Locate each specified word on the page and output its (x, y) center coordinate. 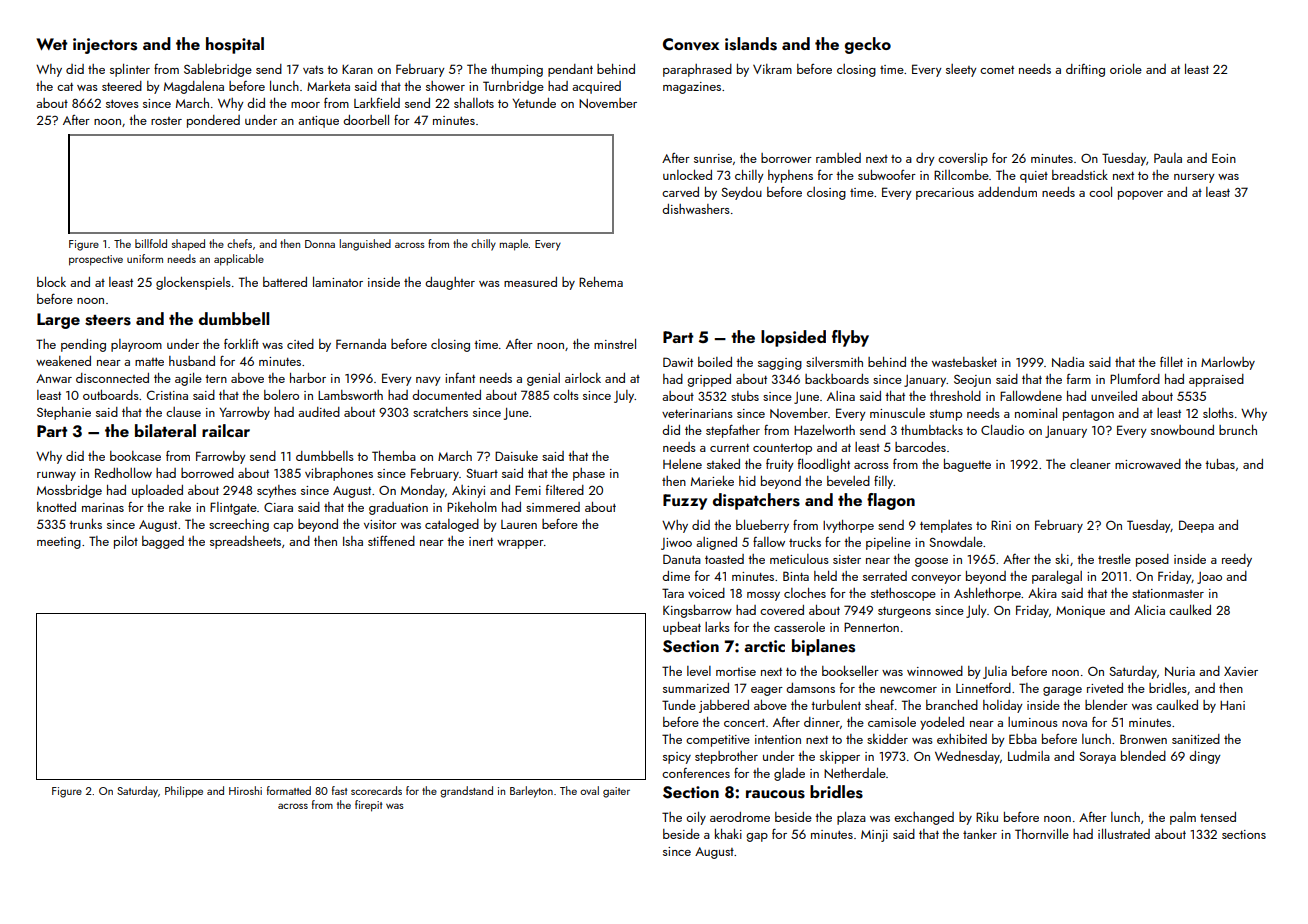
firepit (368, 806)
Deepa (1196, 526)
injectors (105, 46)
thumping (517, 70)
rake (180, 507)
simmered (553, 507)
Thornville (1042, 834)
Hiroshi (245, 790)
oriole (1126, 69)
